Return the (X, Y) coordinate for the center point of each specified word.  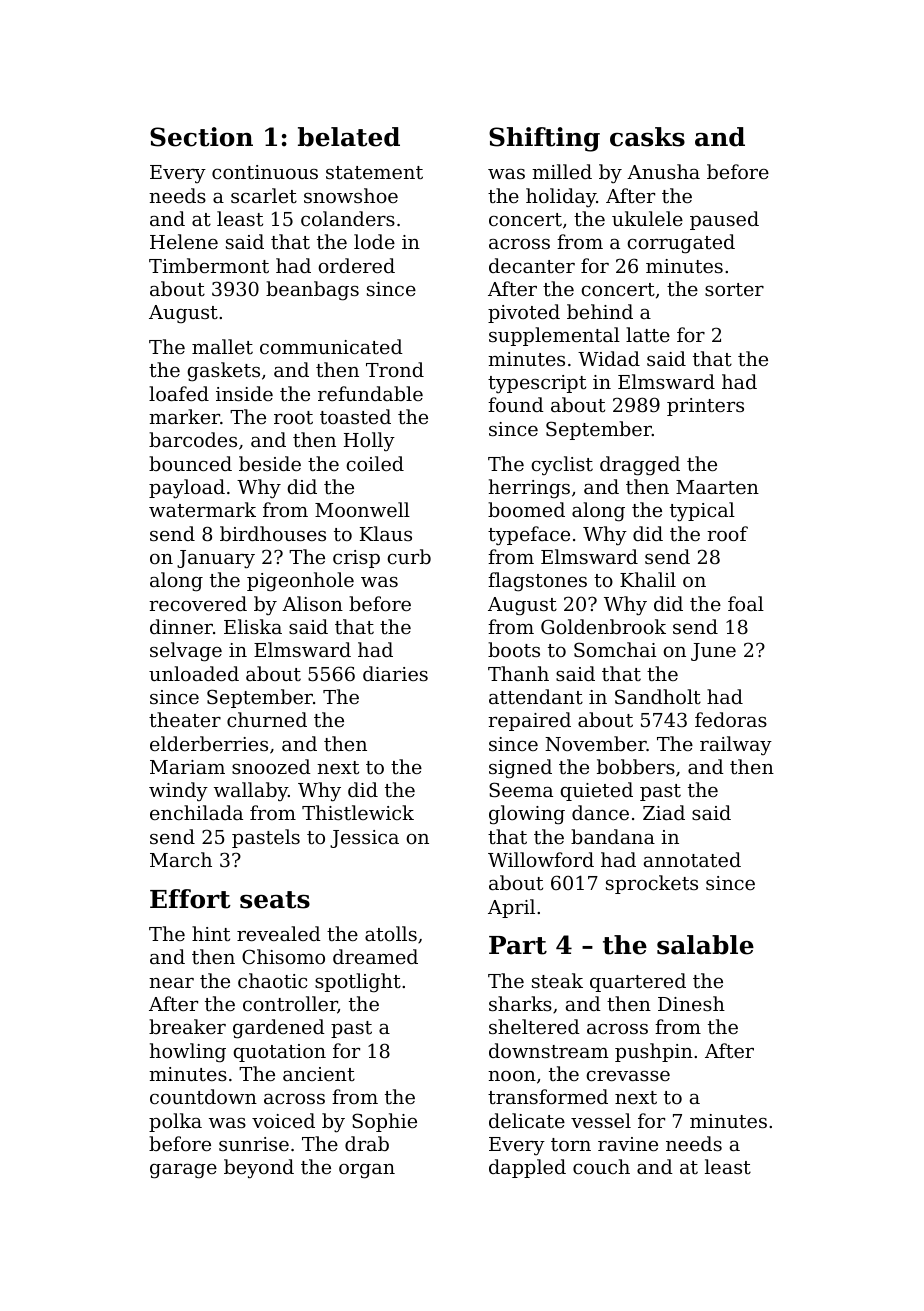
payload (187, 489)
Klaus (386, 533)
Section (201, 137)
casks (647, 137)
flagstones (537, 582)
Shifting (544, 139)
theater (185, 719)
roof (727, 533)
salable (705, 945)
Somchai (615, 650)
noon (512, 1076)
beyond (259, 1169)
